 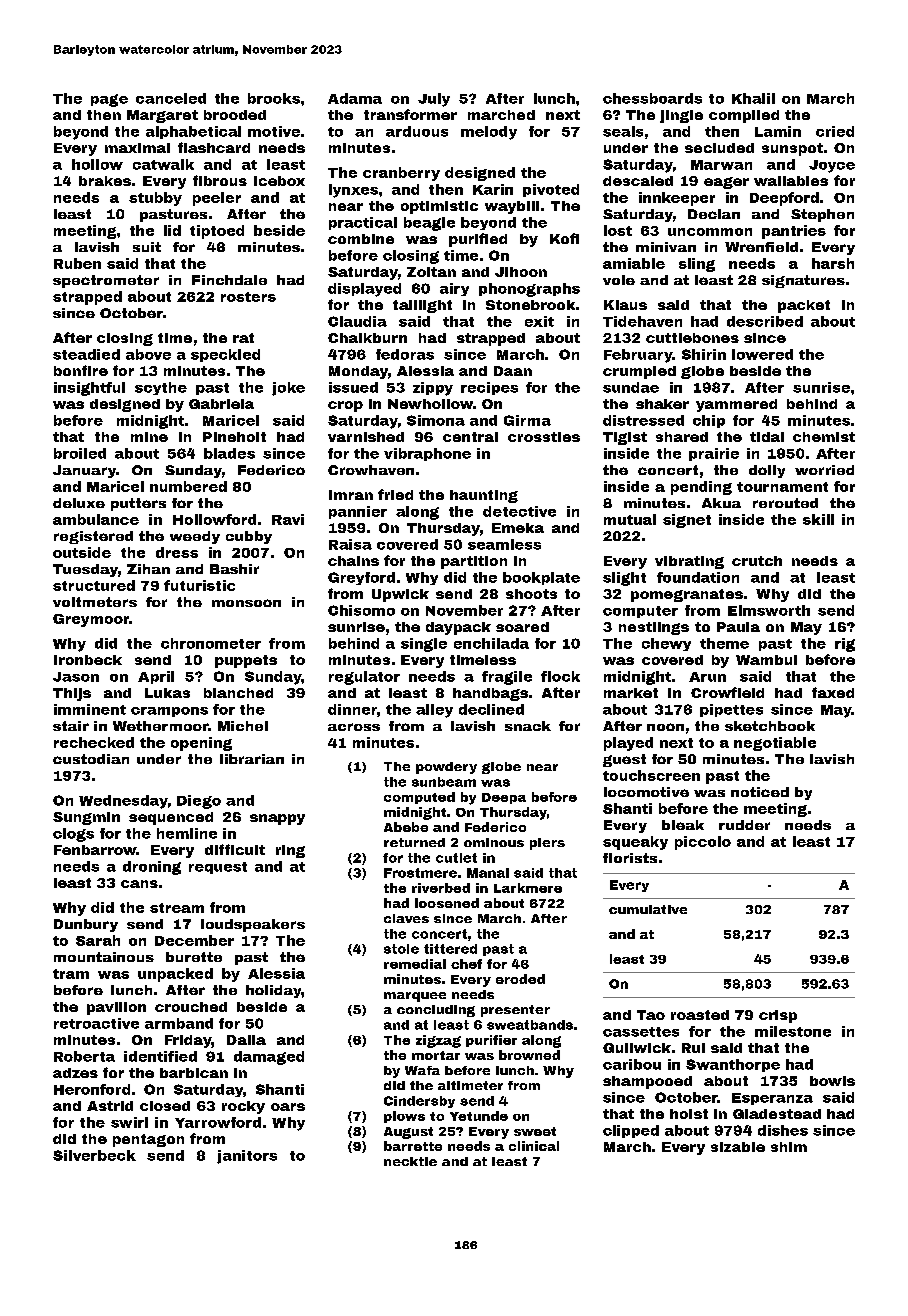 What do you see at coordinates (530, 305) in the page?
I see `Stonebrook` at bounding box center [530, 305].
